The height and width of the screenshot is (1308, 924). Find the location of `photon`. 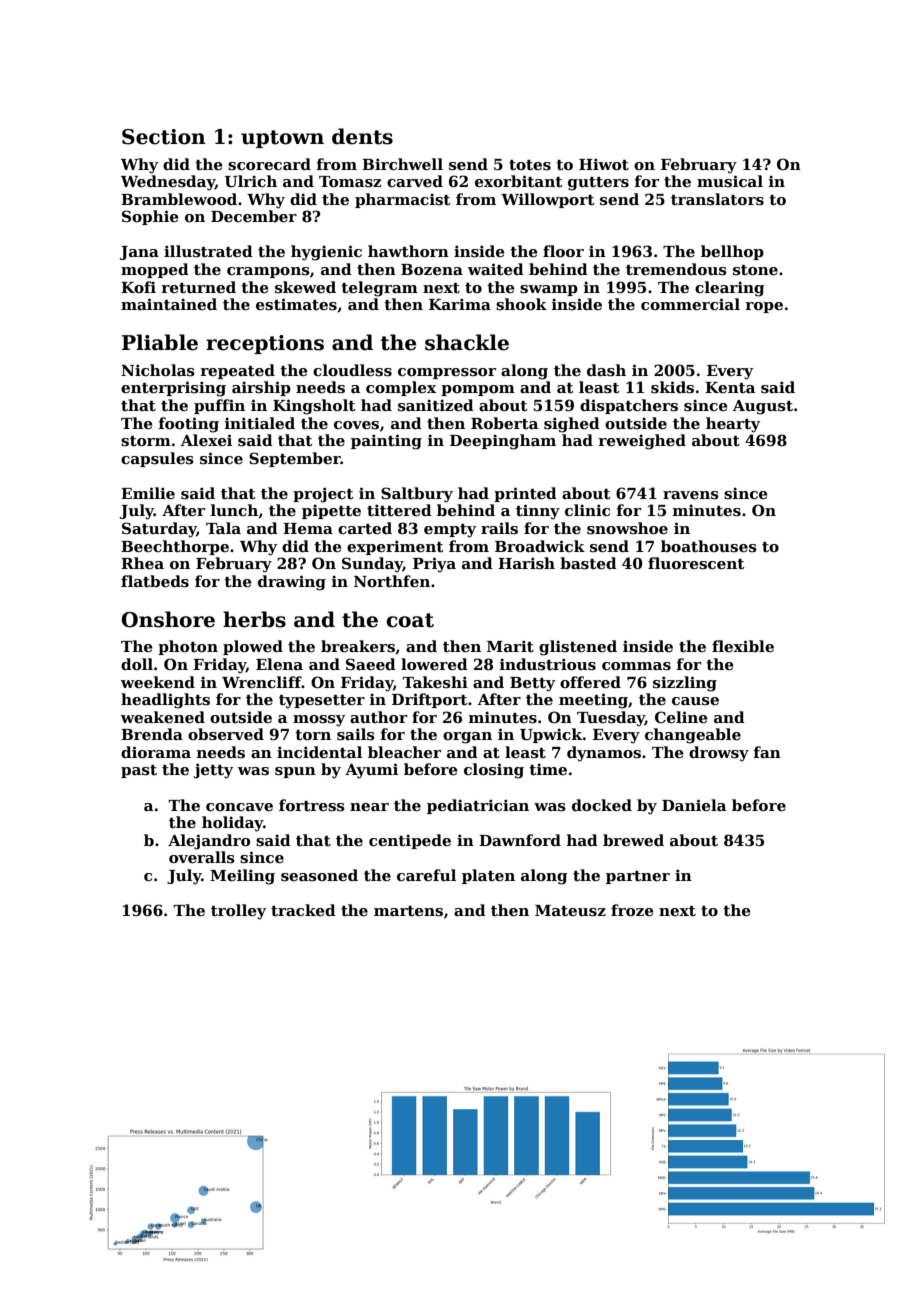

photon is located at coordinates (188, 647).
